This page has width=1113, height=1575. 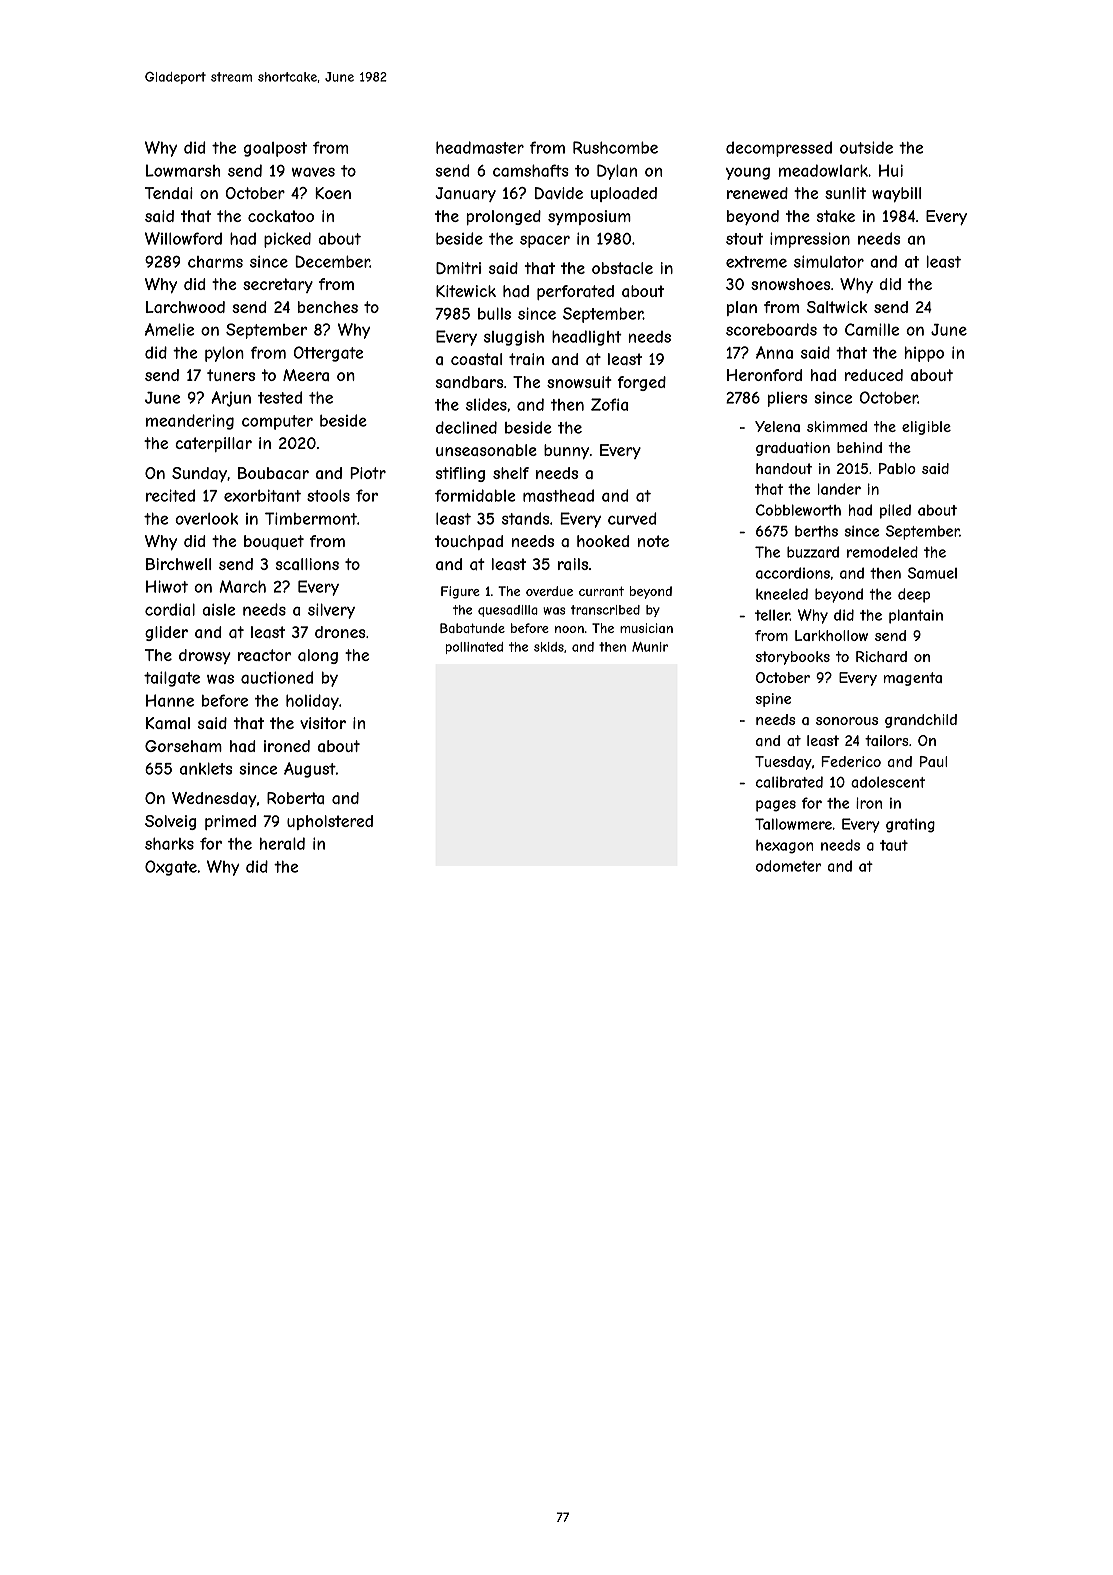 What do you see at coordinates (224, 354) in the page?
I see `pylon` at bounding box center [224, 354].
